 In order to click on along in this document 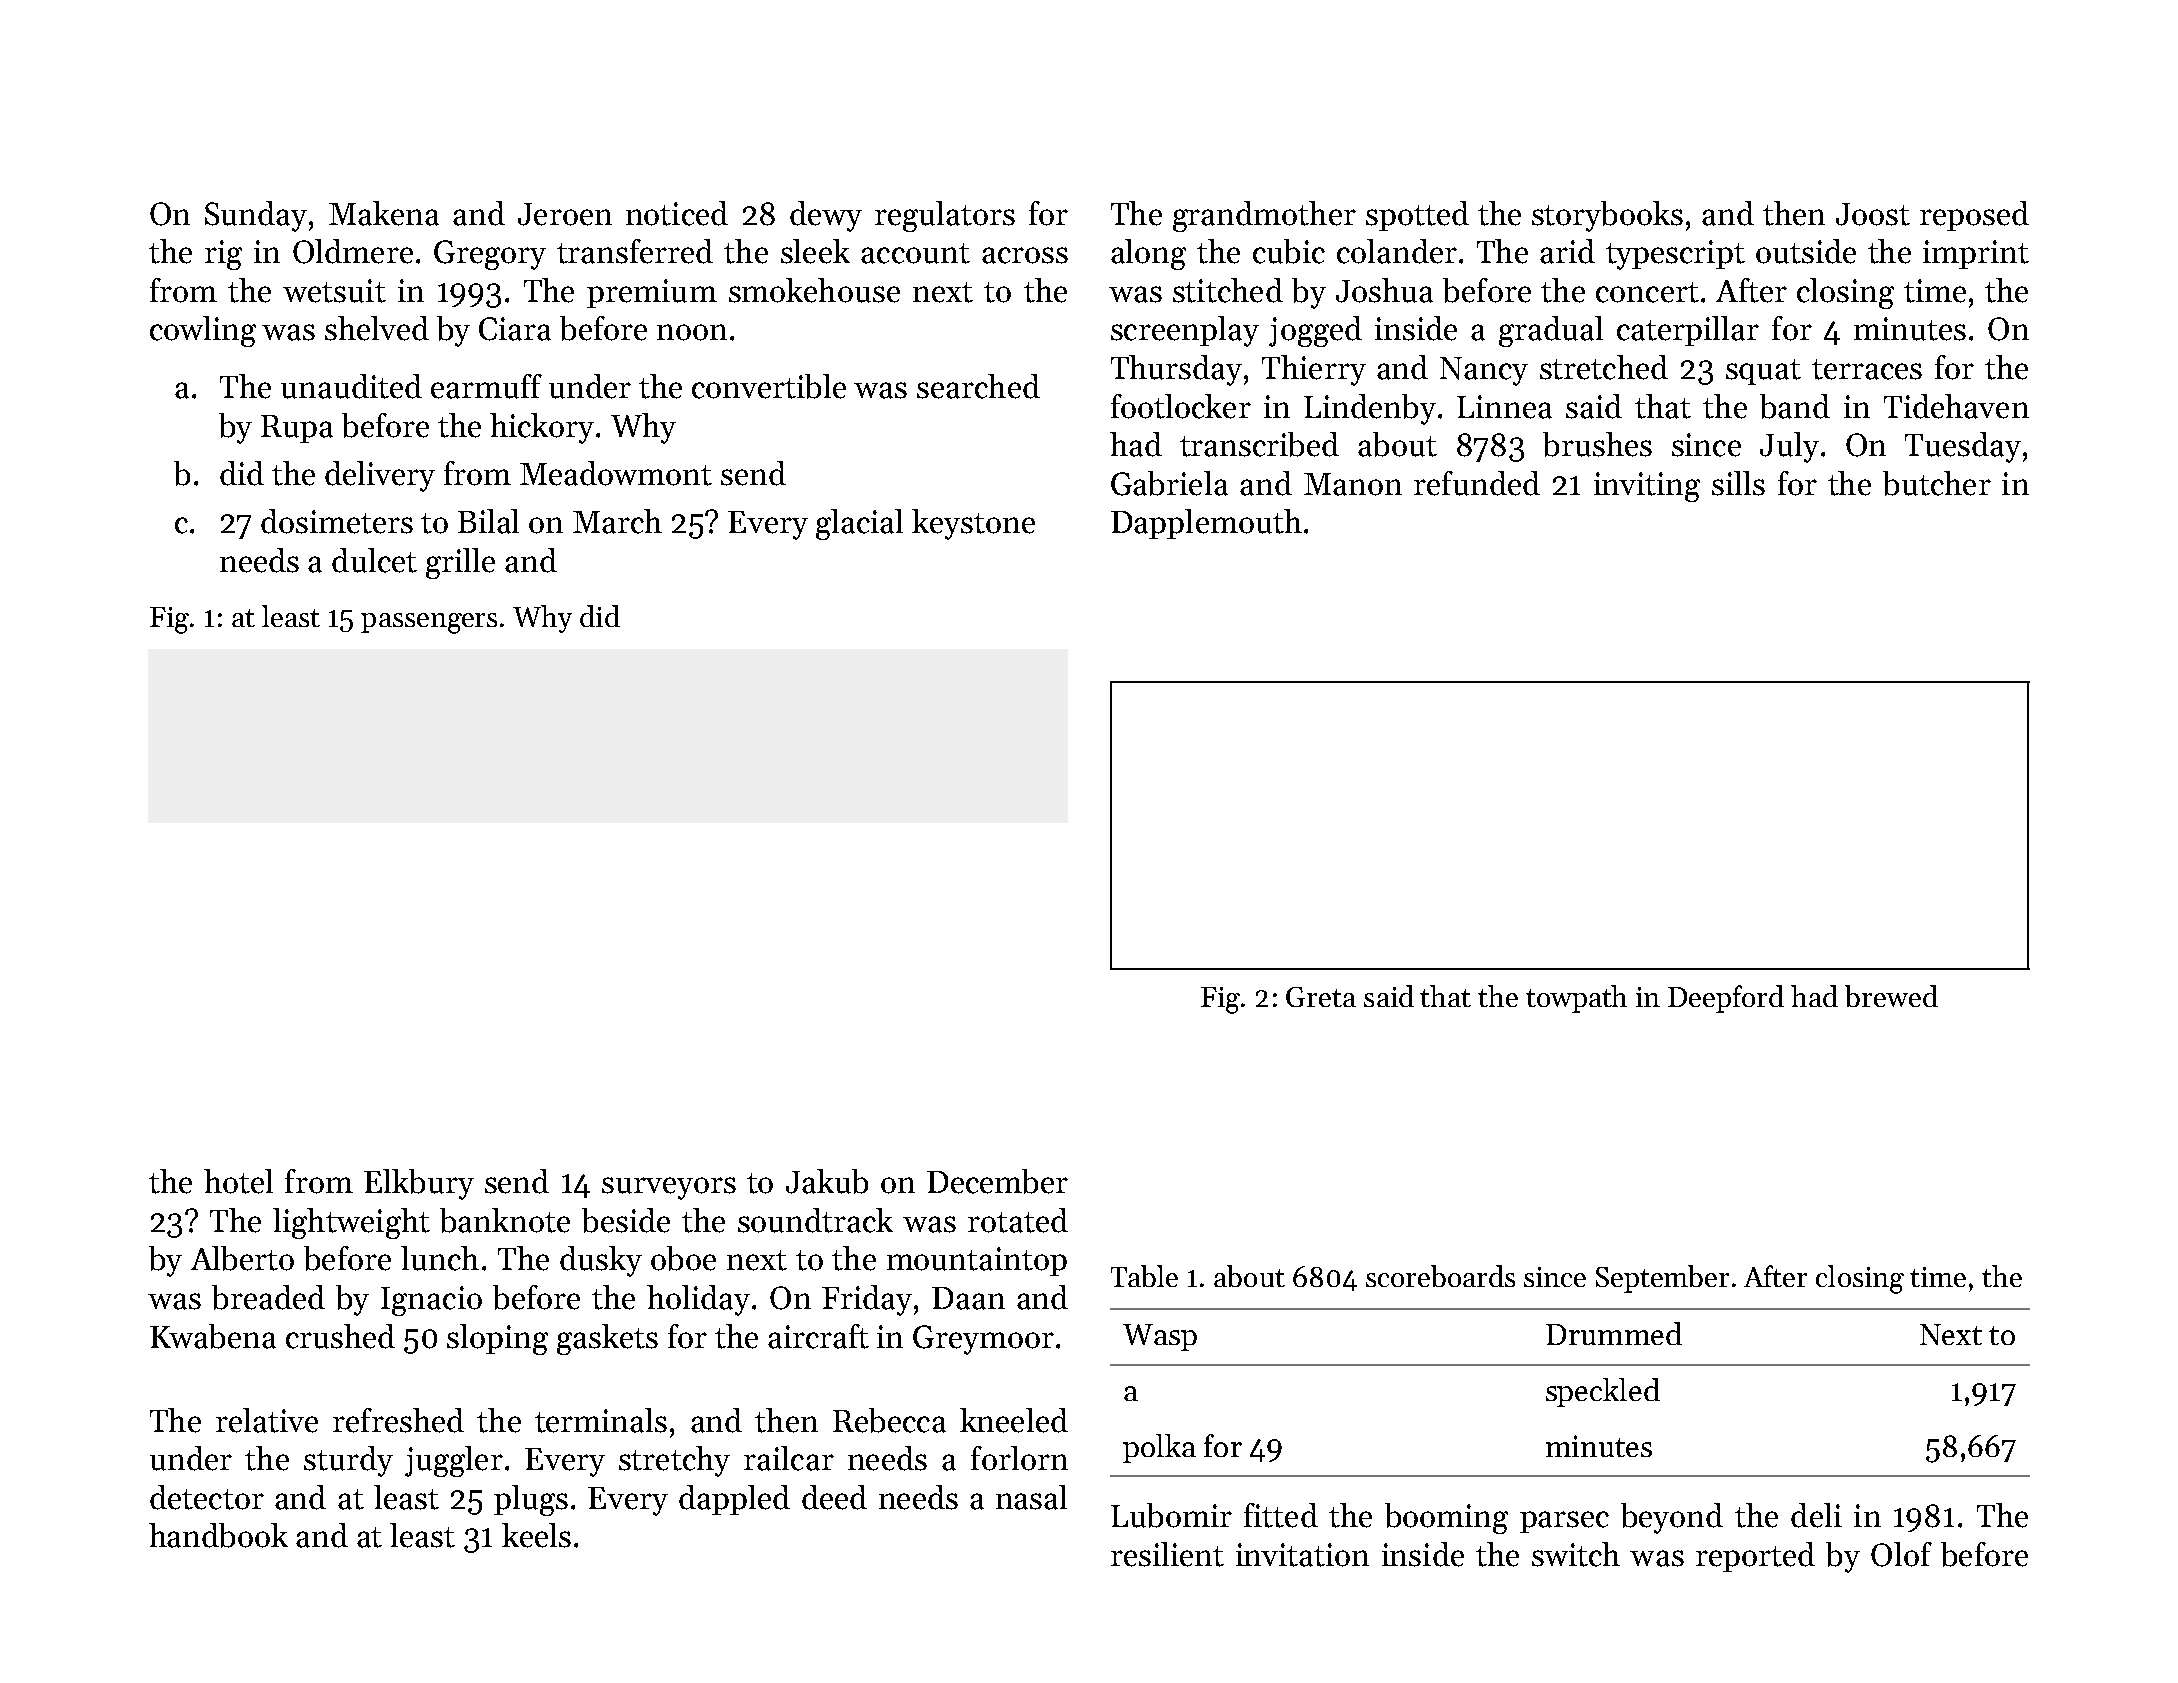, I will do `click(1148, 254)`.
